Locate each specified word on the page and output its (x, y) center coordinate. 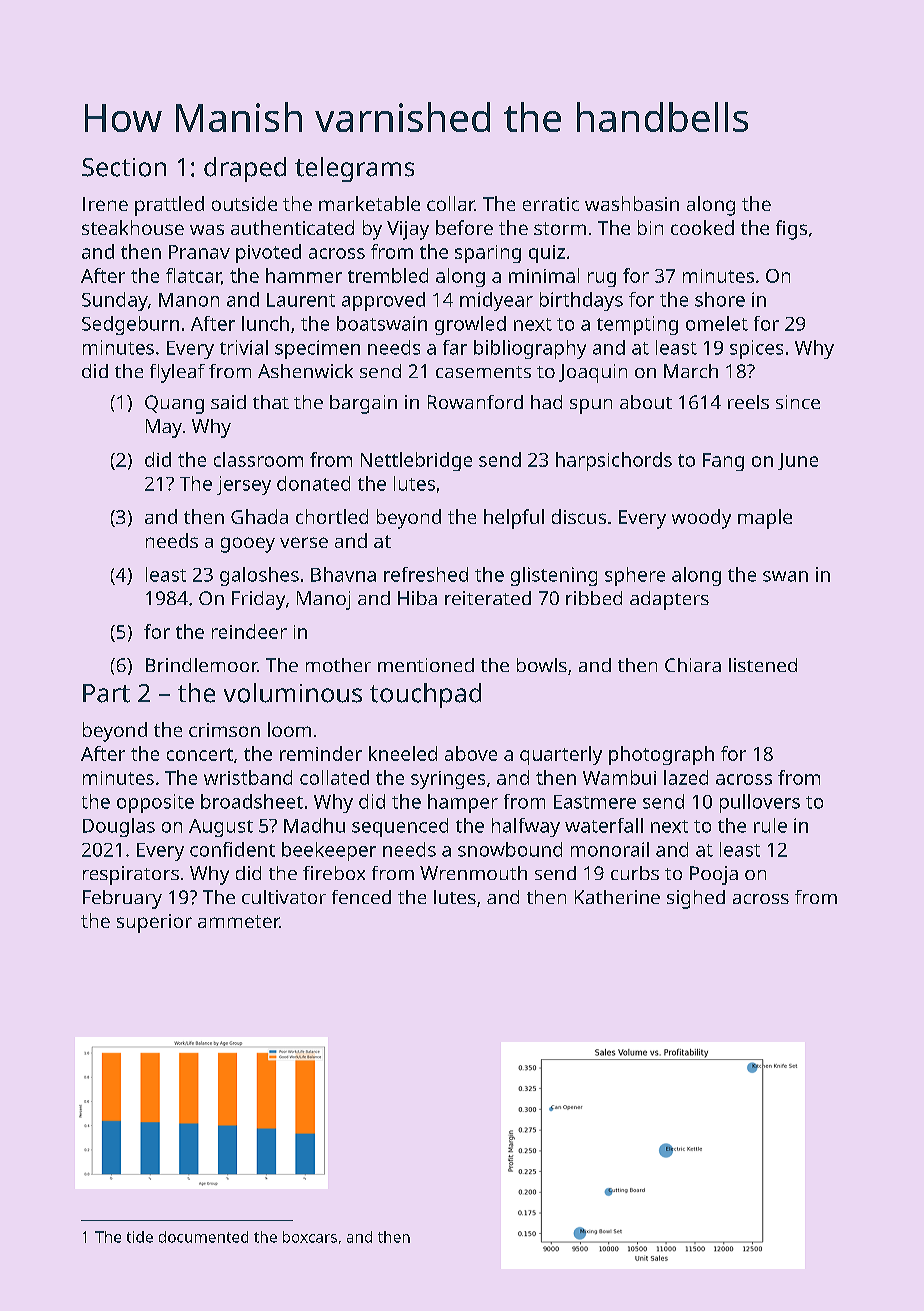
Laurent (301, 300)
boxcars (310, 1237)
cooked (702, 227)
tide (140, 1237)
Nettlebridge (416, 461)
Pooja (714, 875)
